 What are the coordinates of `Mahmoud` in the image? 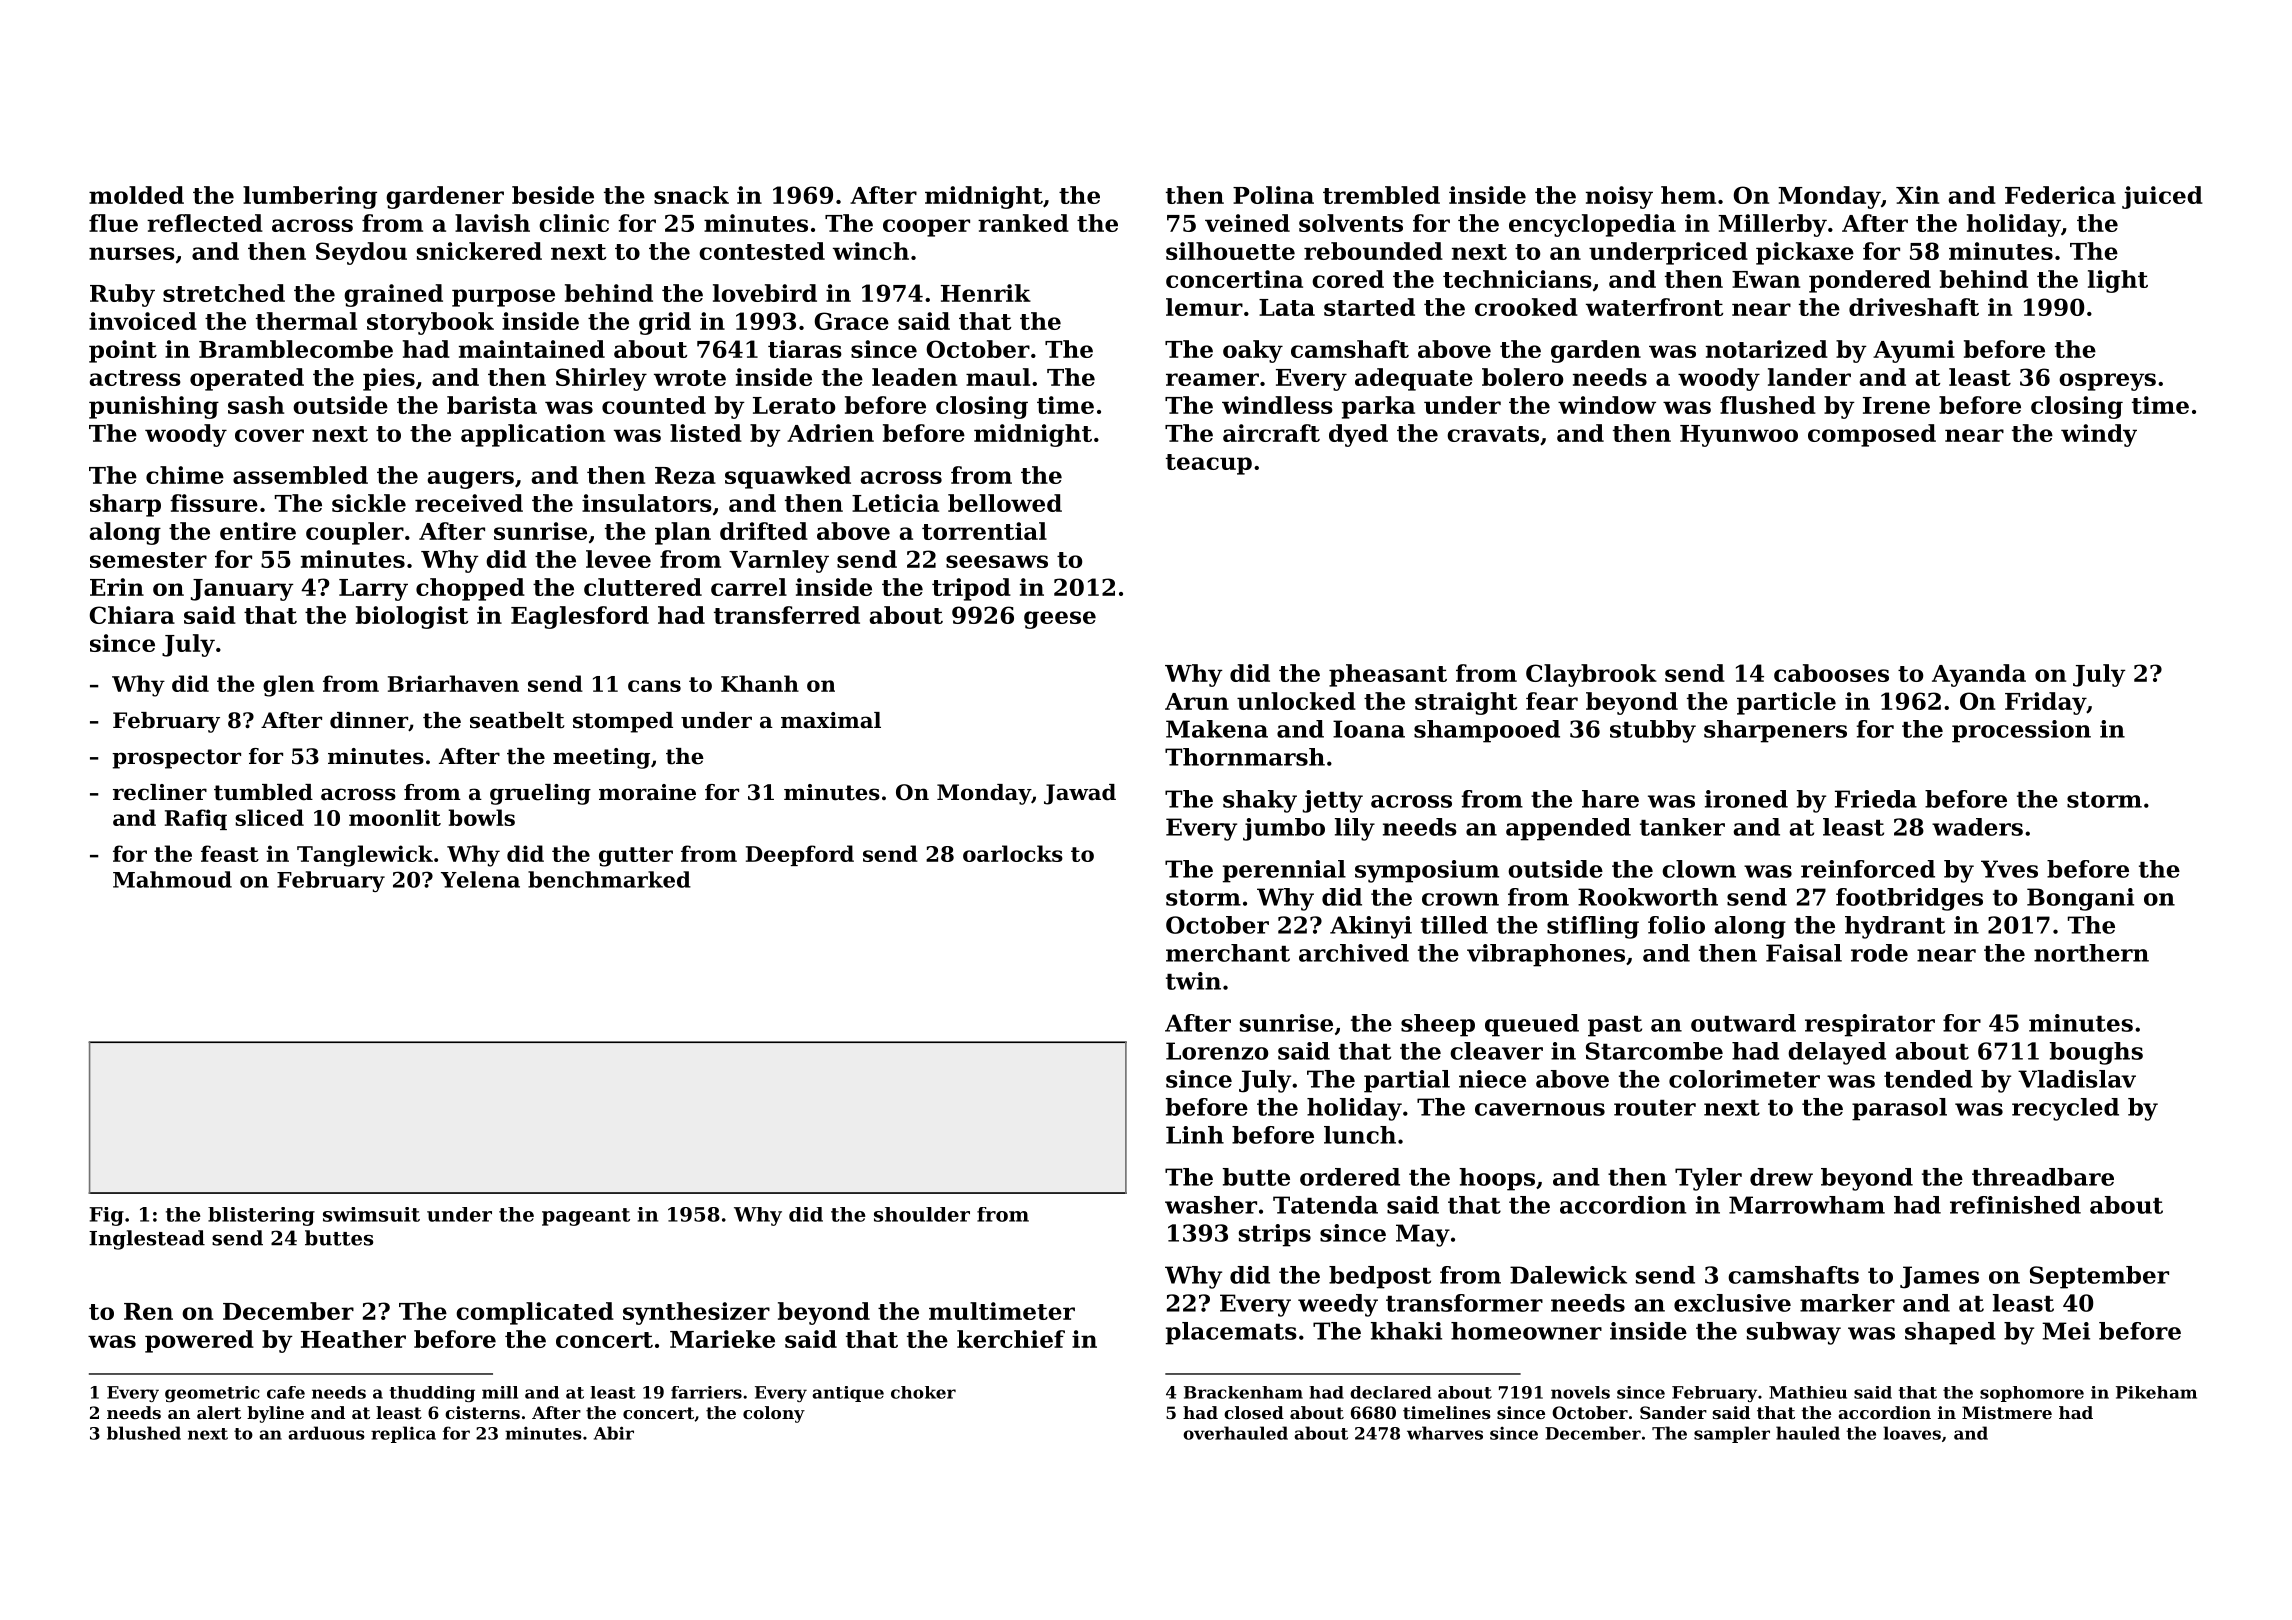 It's located at (172, 879).
